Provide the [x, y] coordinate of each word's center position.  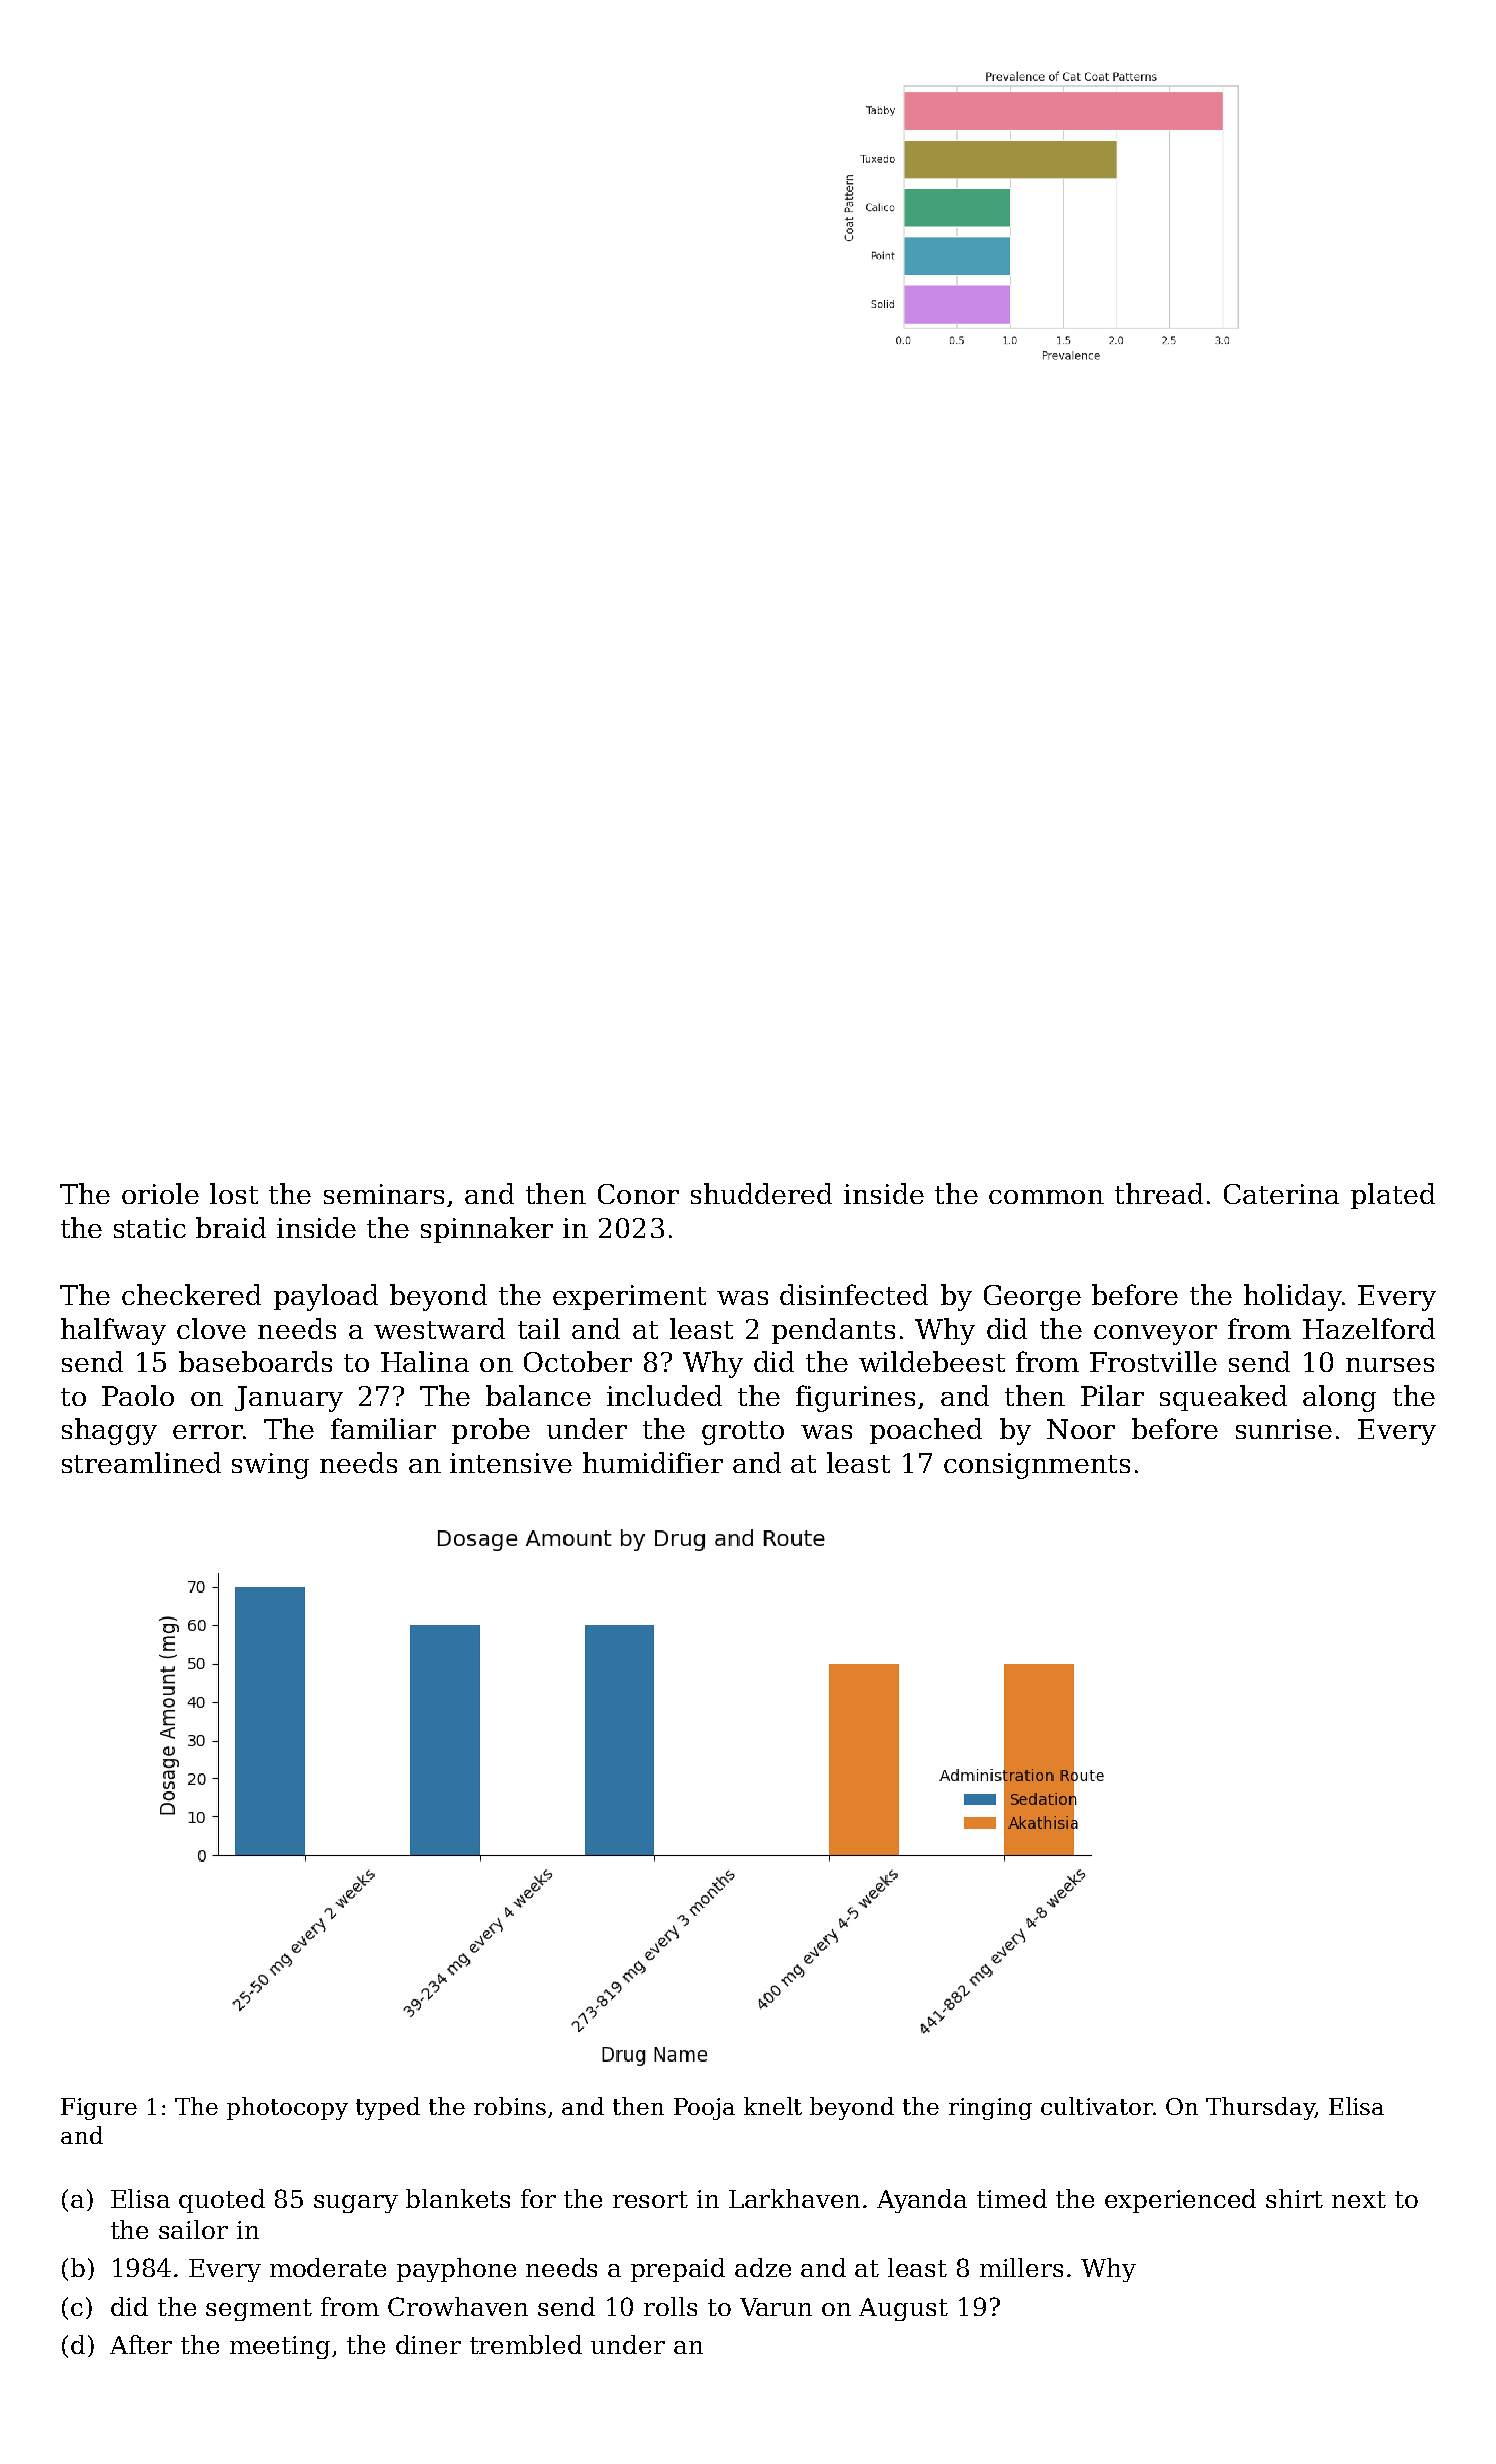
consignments [1037, 1466]
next [1359, 2199]
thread [1159, 1193]
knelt [773, 2106]
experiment [629, 1297]
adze [763, 2267]
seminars [384, 1194]
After [141, 2344]
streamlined [141, 1462]
